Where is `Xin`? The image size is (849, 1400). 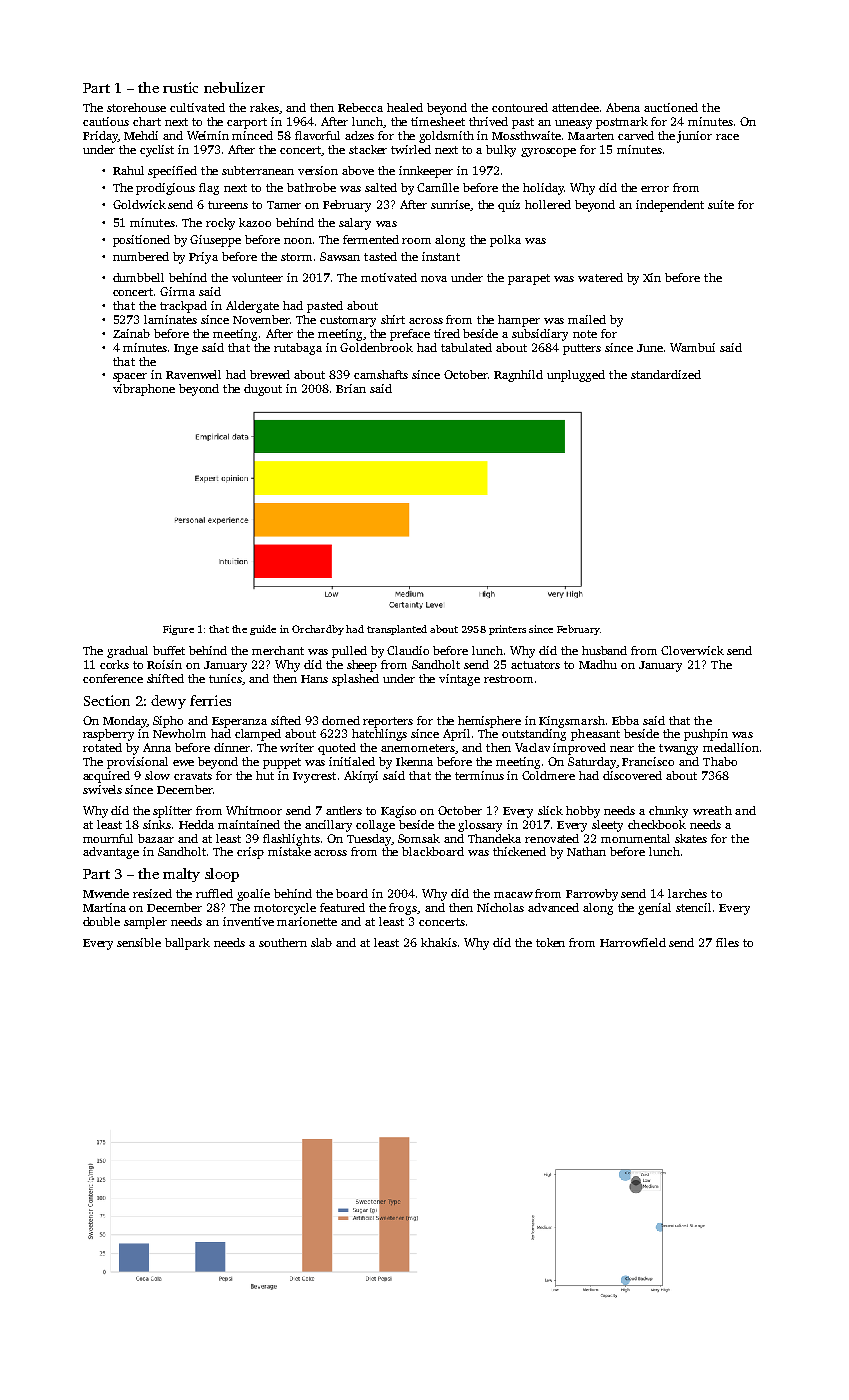 Xin is located at coordinates (652, 277).
